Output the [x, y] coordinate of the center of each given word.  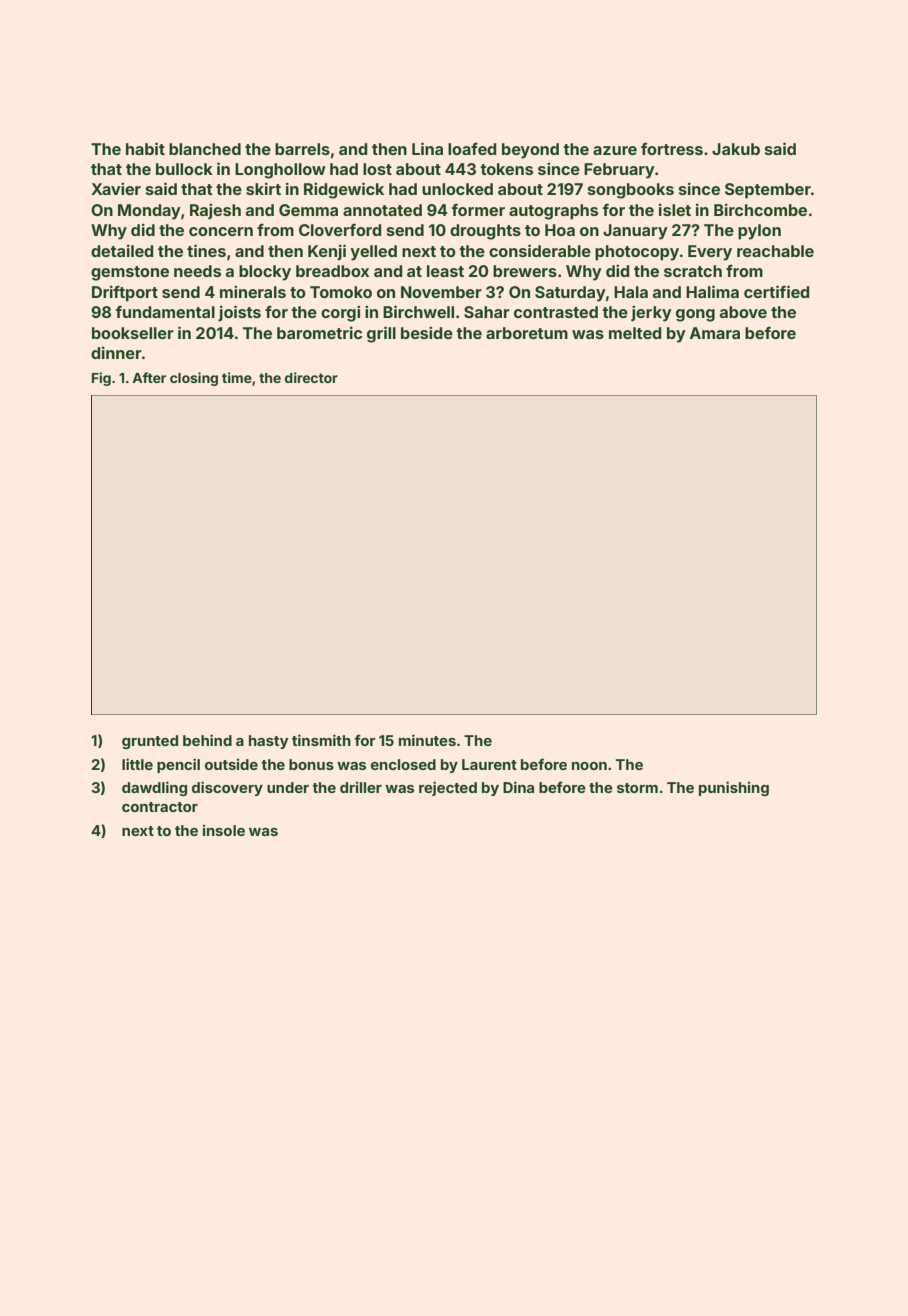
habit [145, 148]
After [149, 377]
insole [224, 830]
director [311, 377]
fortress [672, 148]
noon [589, 766]
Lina [427, 148]
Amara [715, 333]
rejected [448, 788]
